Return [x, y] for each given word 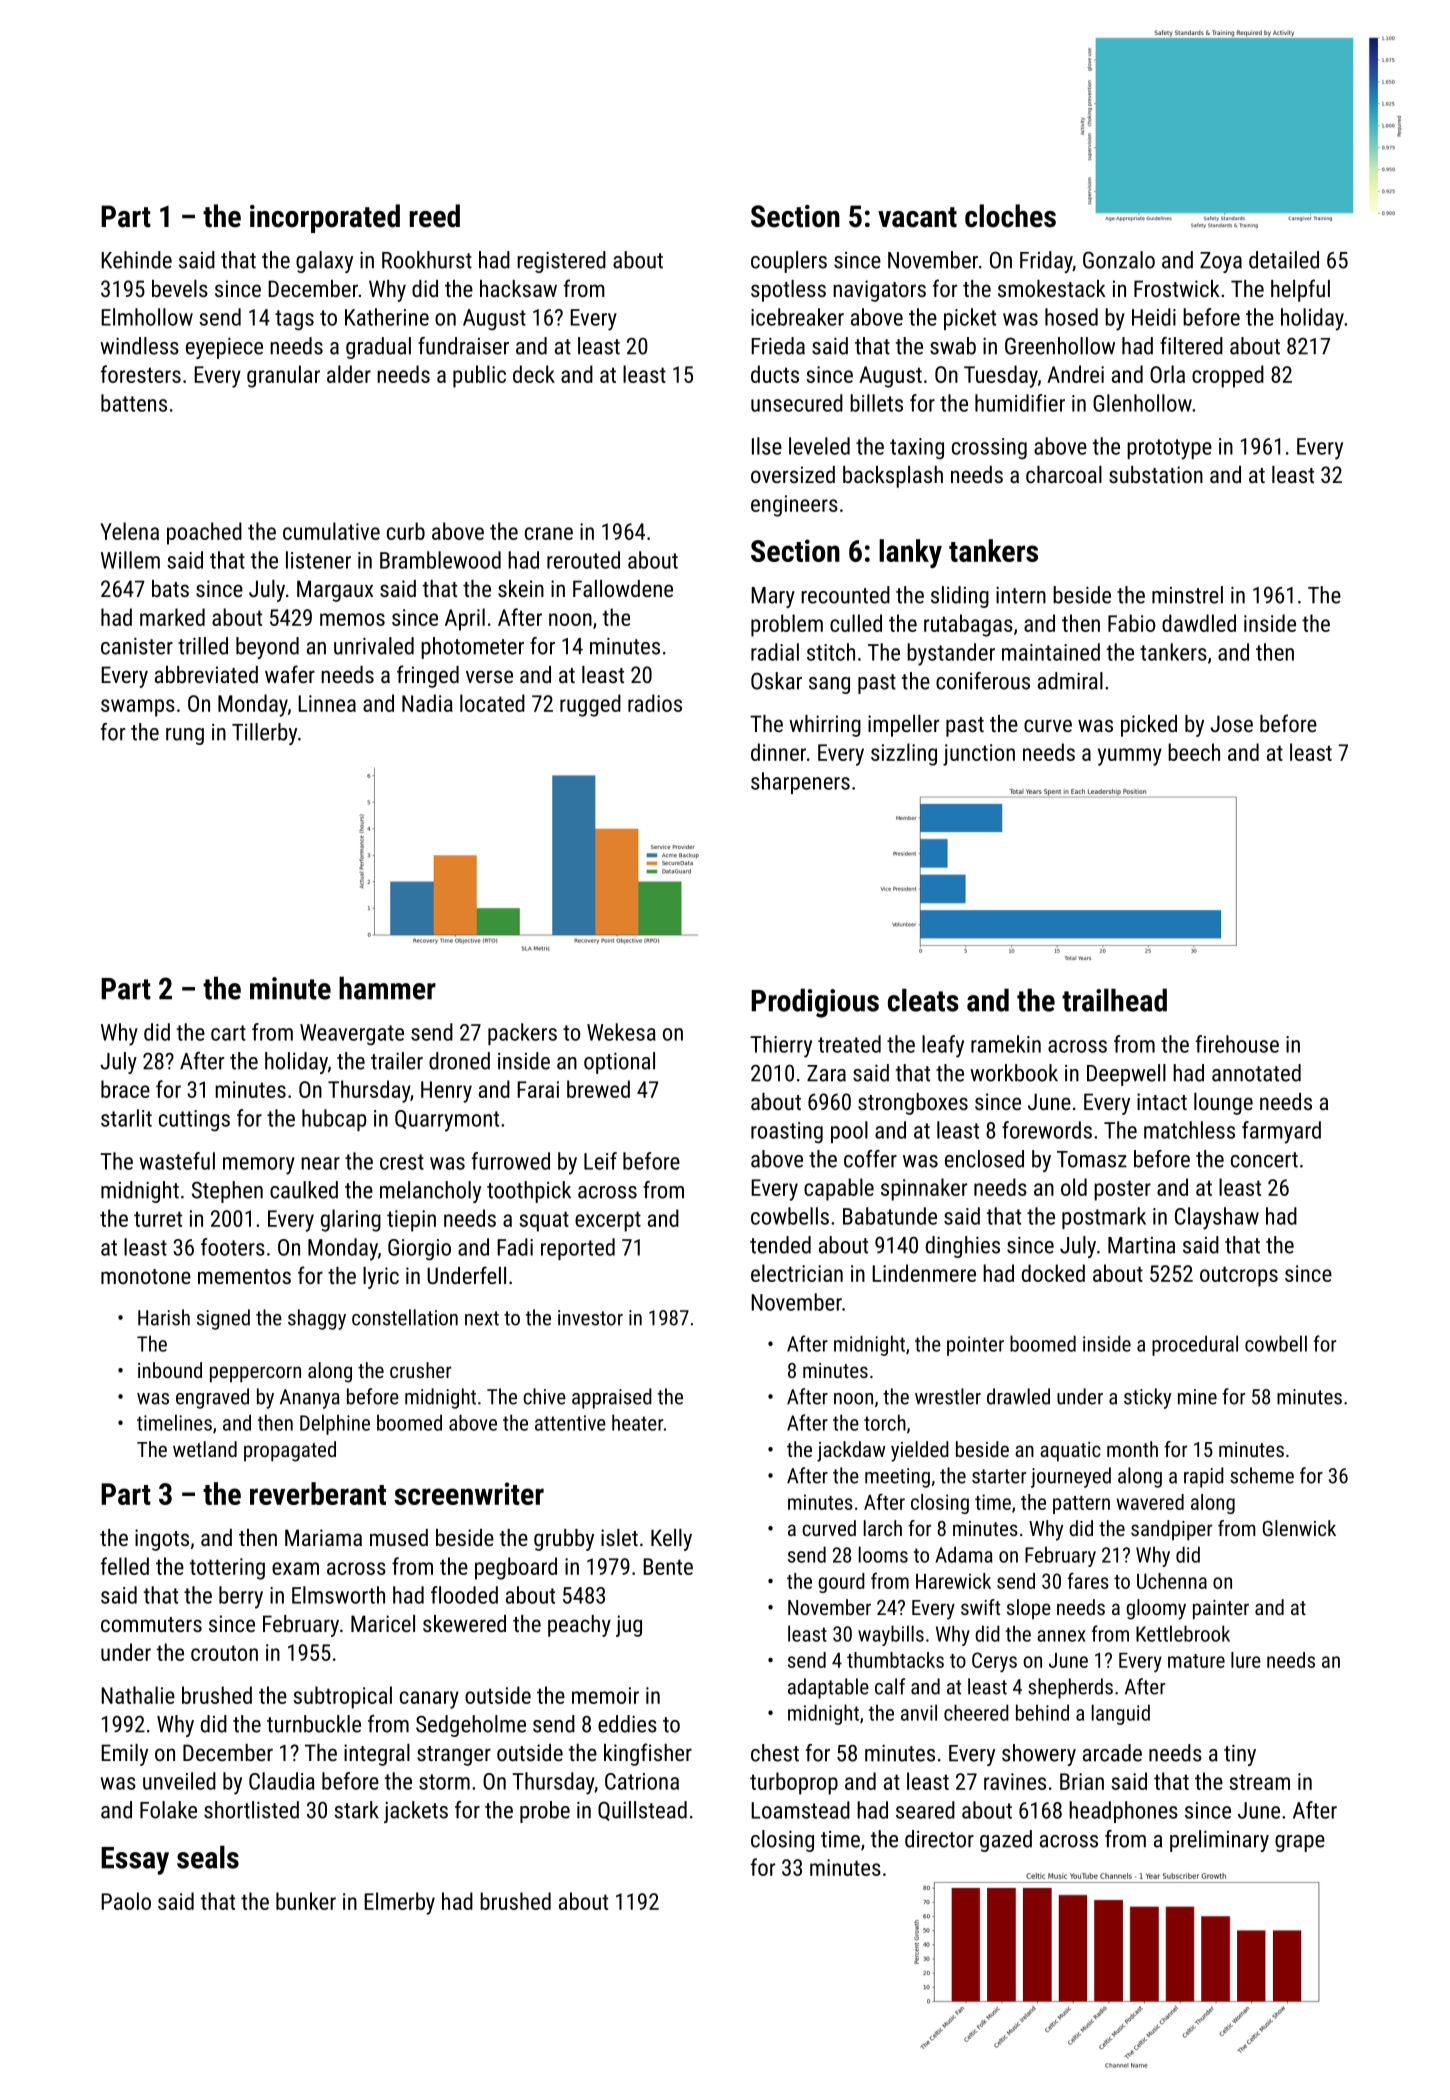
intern [1021, 595]
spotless [788, 291]
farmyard [1281, 1132]
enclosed [984, 1159]
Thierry [781, 1046]
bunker [306, 1901]
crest [402, 1162]
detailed [1284, 260]
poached [204, 533]
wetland [205, 1449]
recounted [845, 595]
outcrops [1239, 1276]
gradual [378, 348]
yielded [920, 1451]
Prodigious [815, 1003]
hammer [387, 988]
